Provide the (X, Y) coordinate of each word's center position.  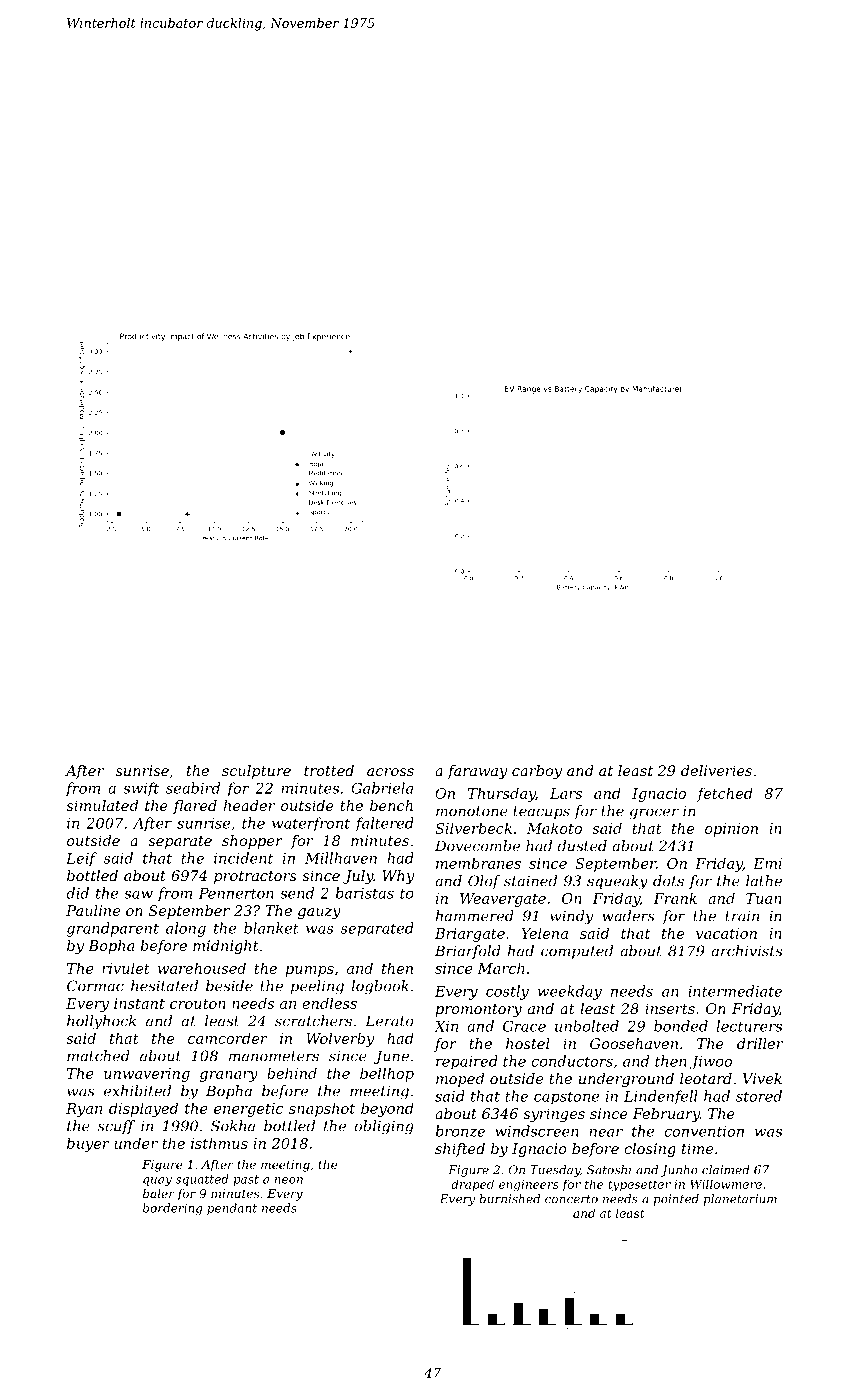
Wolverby (340, 1039)
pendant (232, 1209)
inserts (670, 1008)
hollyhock (101, 1022)
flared (195, 807)
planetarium (740, 1200)
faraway (477, 772)
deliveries (716, 770)
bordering (173, 1209)
